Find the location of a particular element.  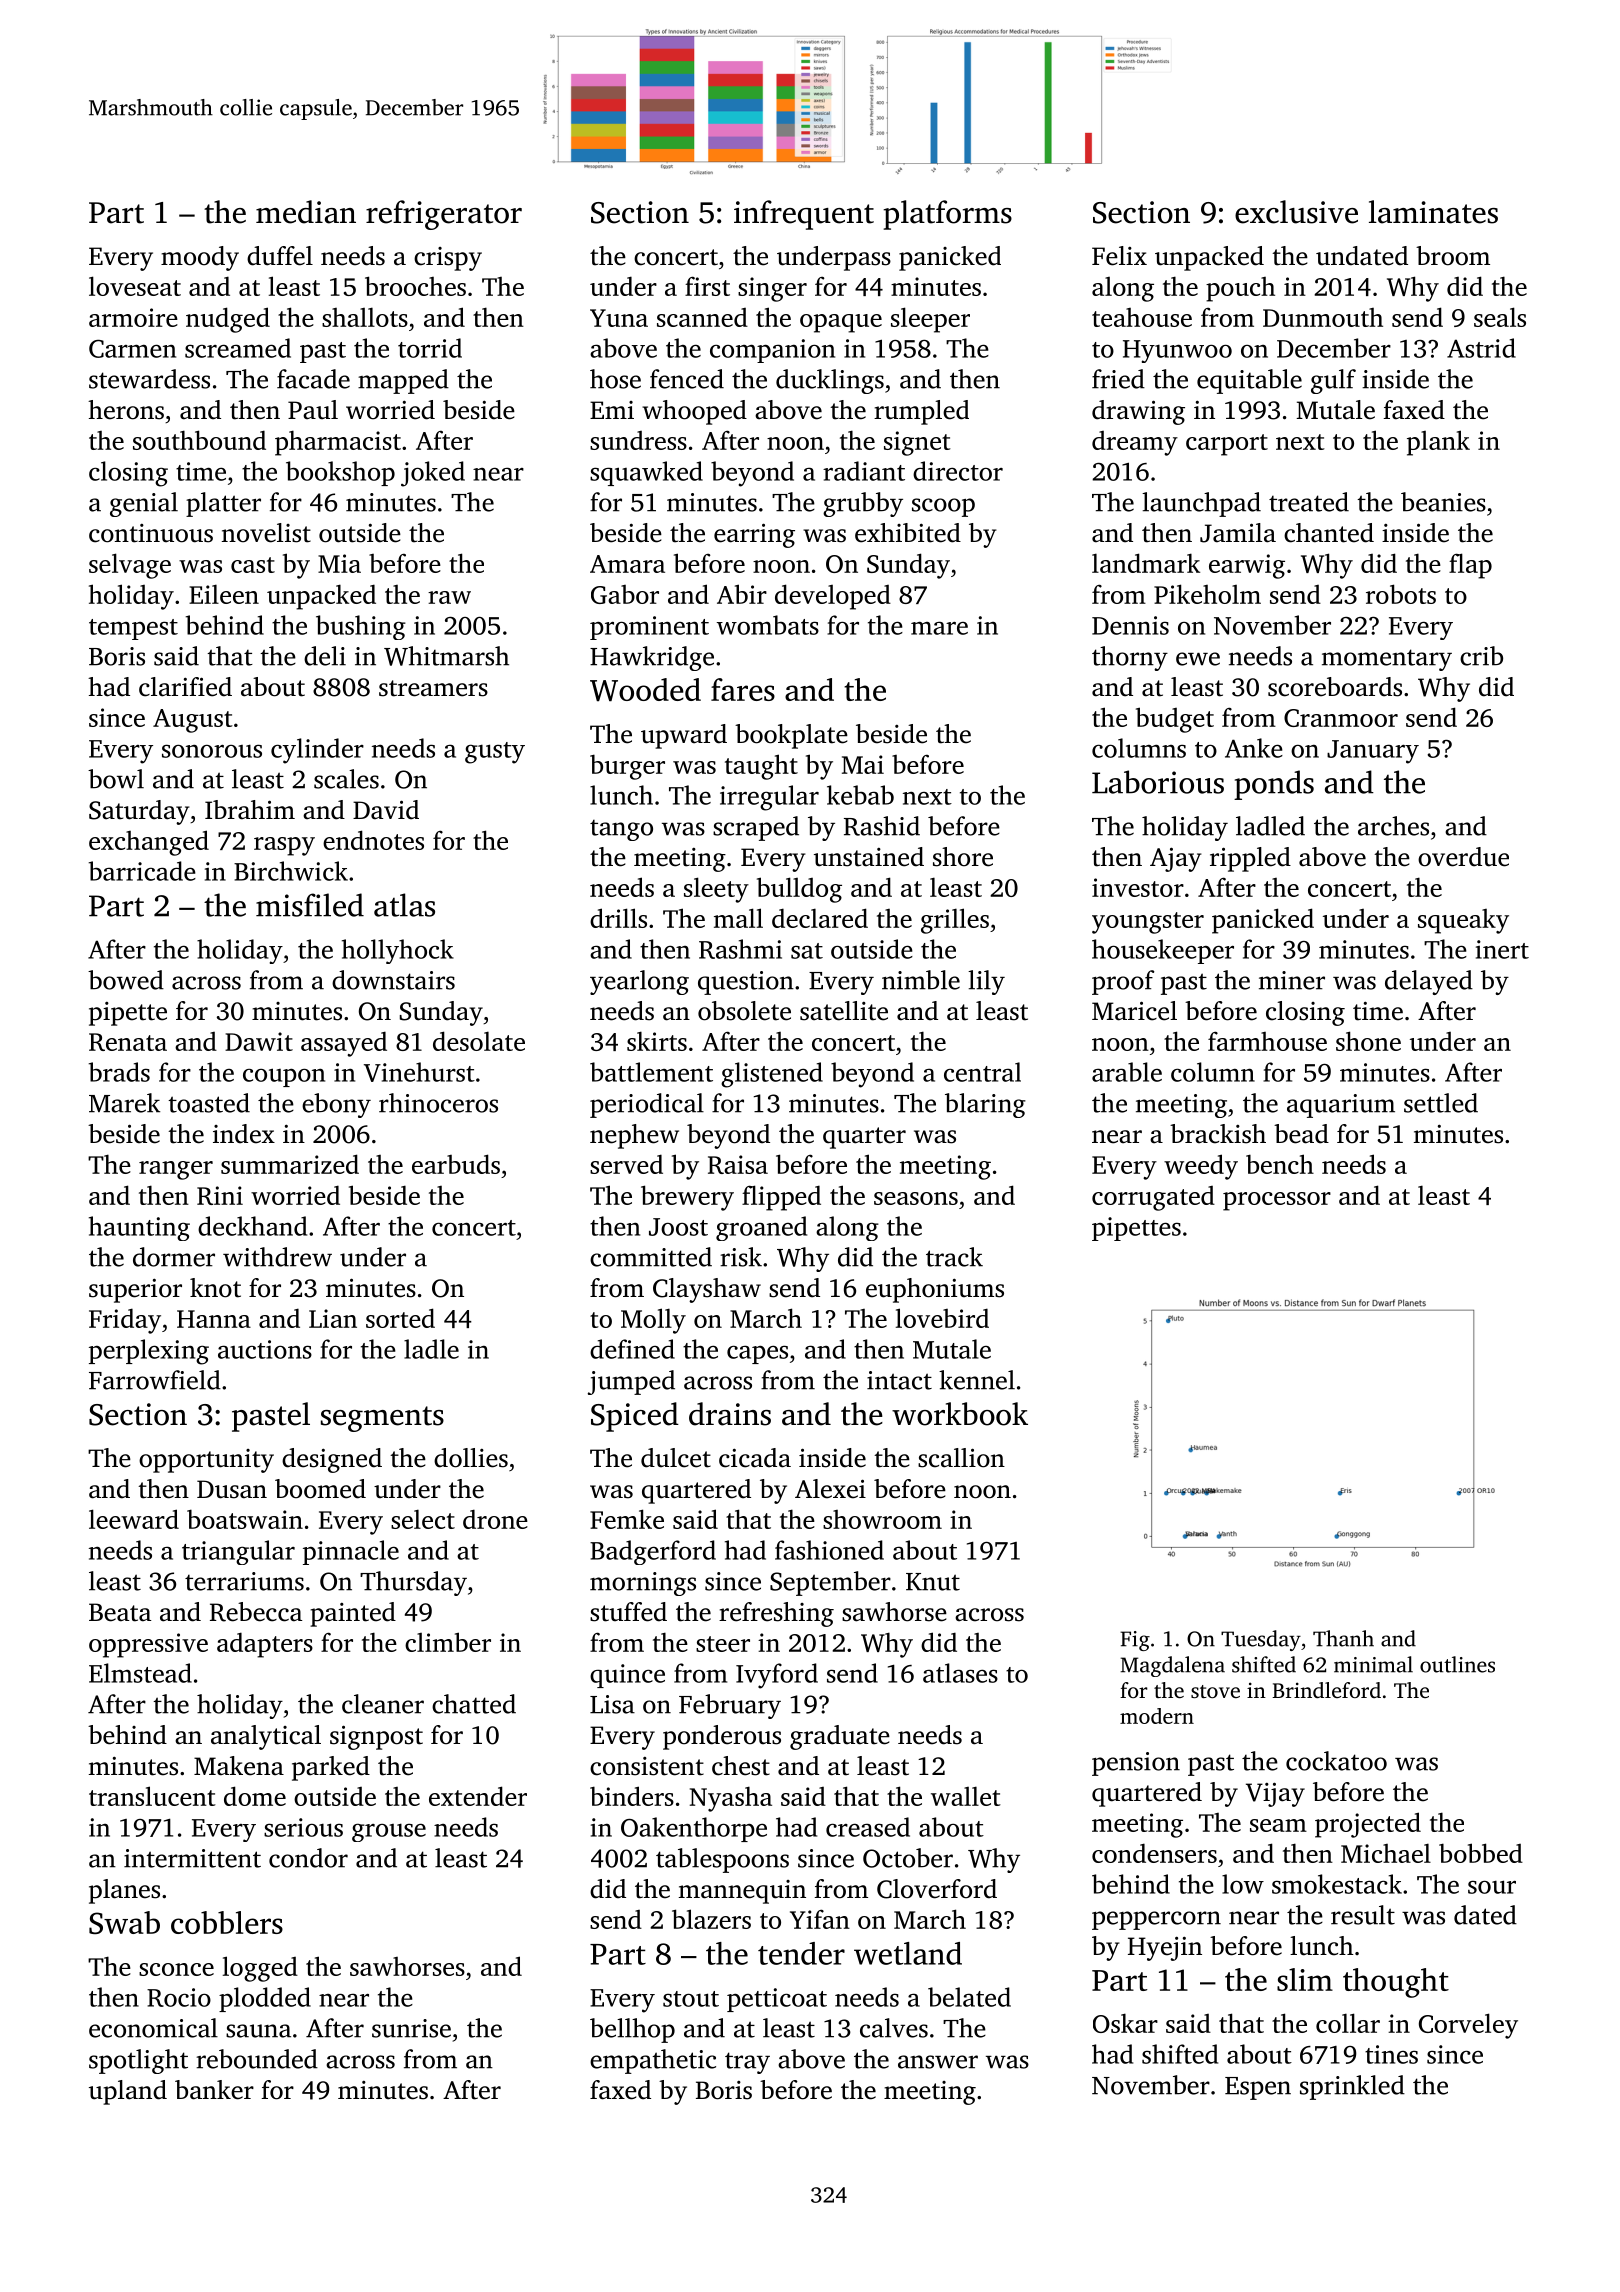

Dawit is located at coordinates (259, 1041).
